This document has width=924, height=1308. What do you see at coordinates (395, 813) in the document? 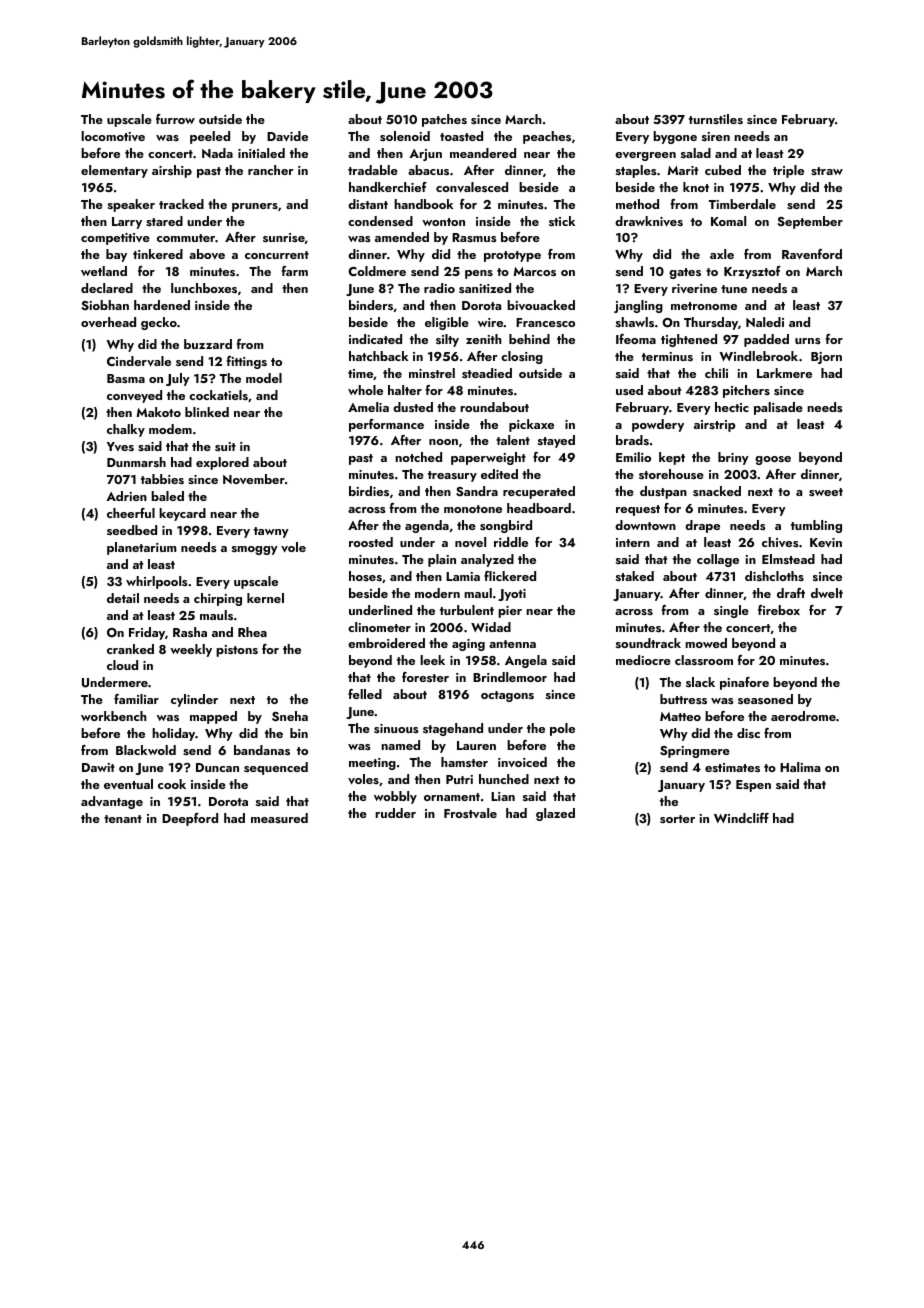
I see `rudder` at bounding box center [395, 813].
